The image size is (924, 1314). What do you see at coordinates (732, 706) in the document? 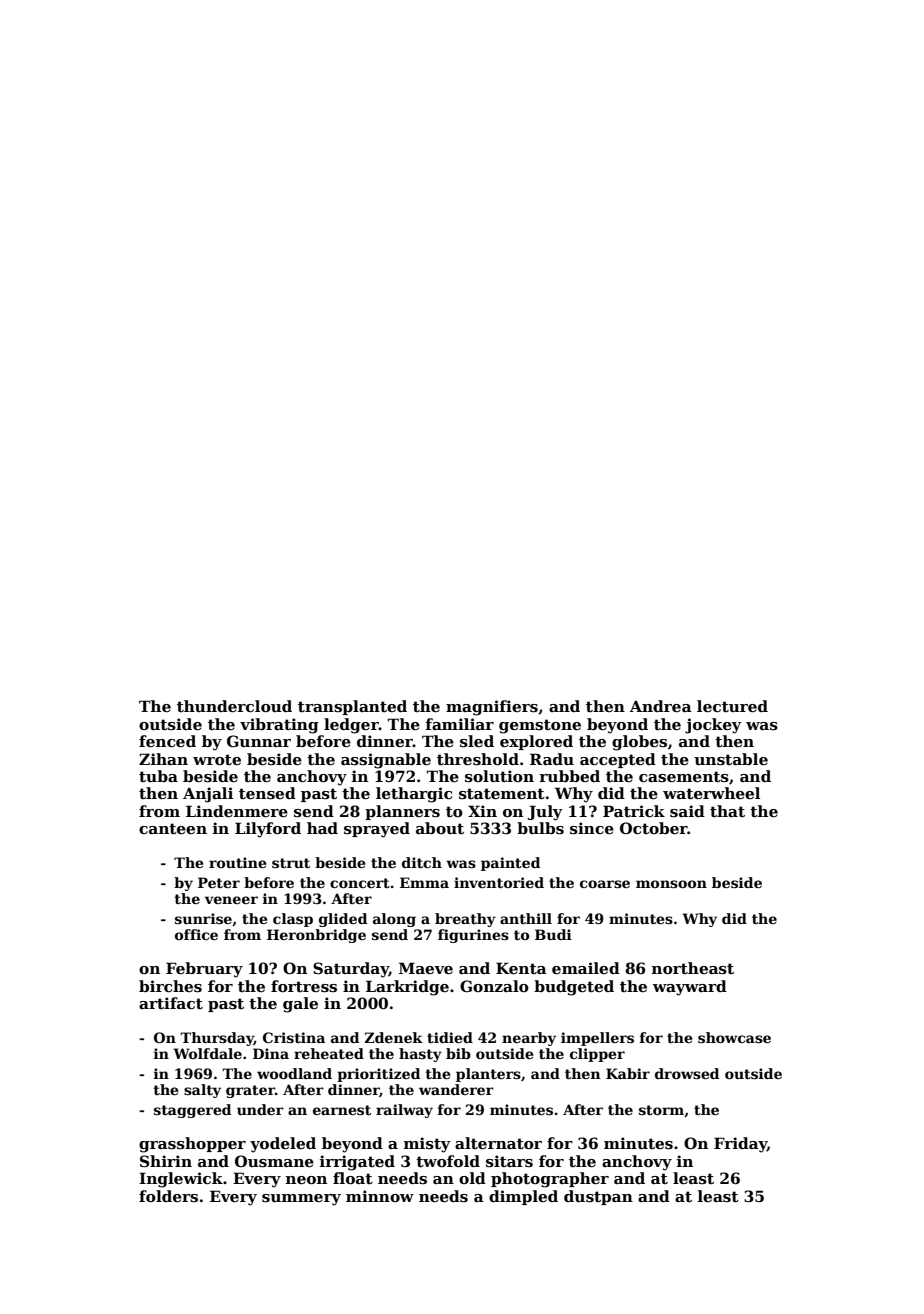
I see `lectured` at bounding box center [732, 706].
